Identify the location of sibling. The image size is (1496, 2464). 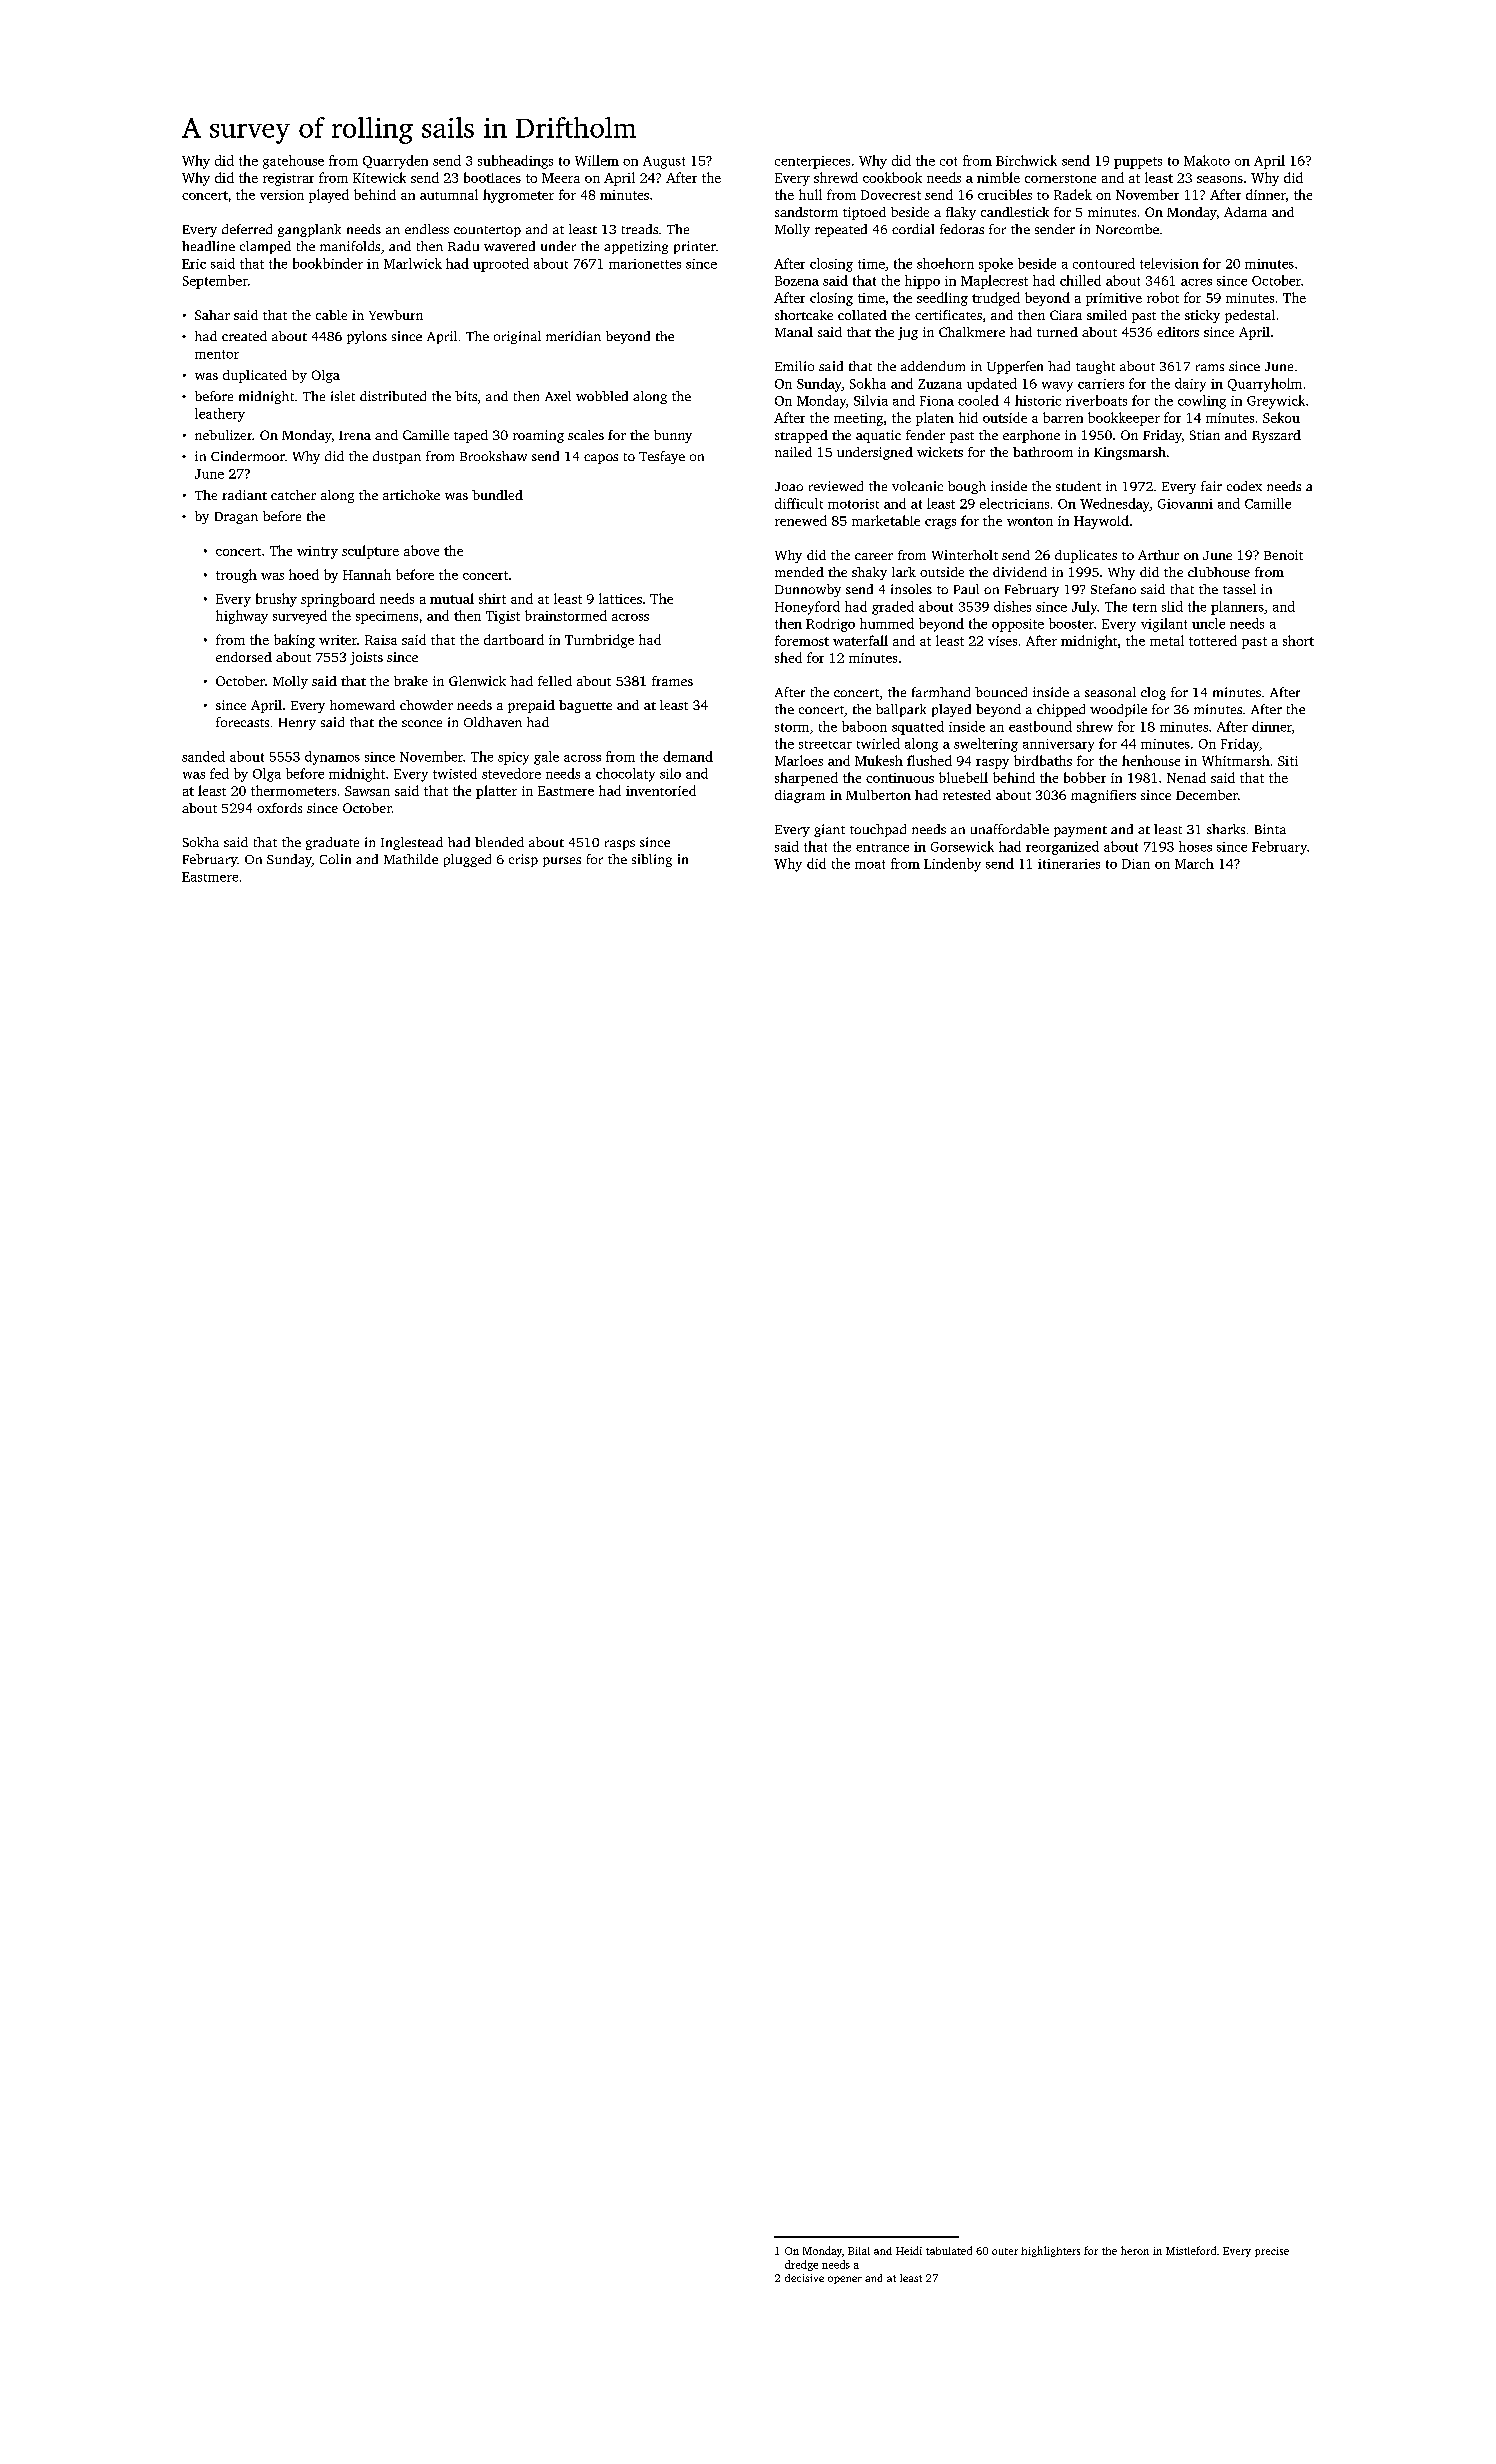
(652, 860).
